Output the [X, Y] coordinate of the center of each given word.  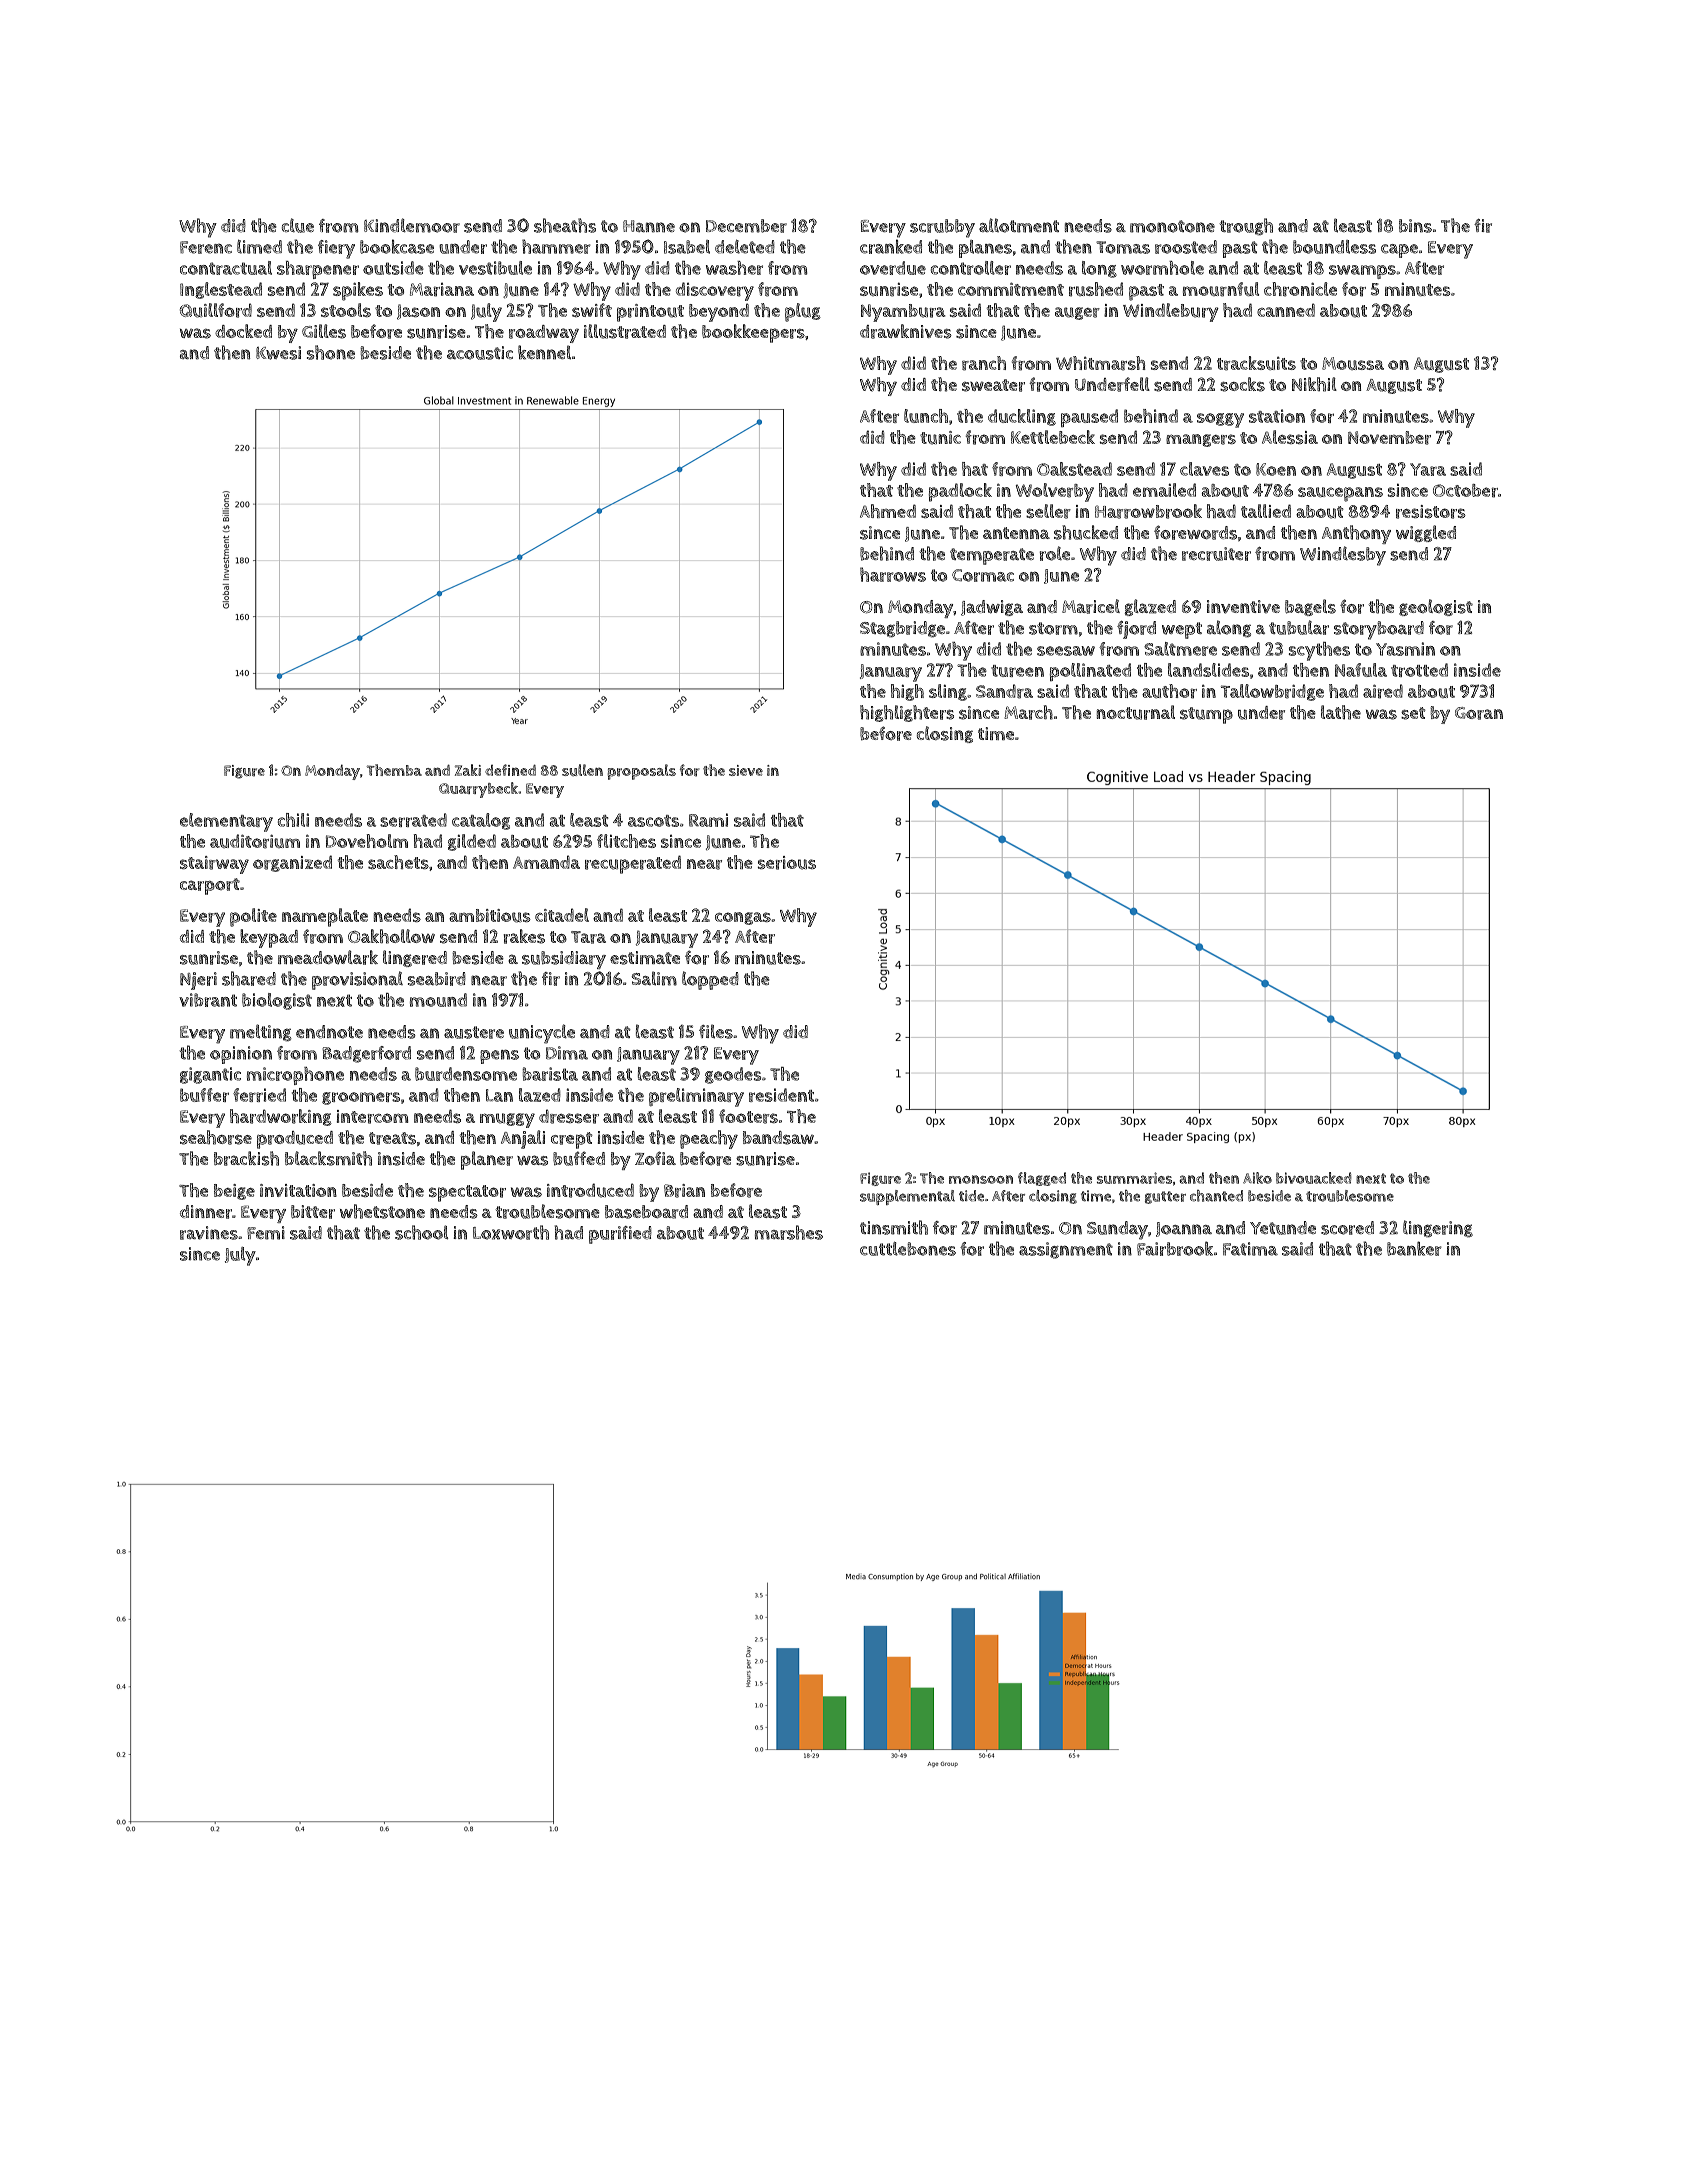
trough [1246, 226]
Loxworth [511, 1232]
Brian [684, 1191]
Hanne [649, 226]
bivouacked [1314, 1178]
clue [298, 225]
